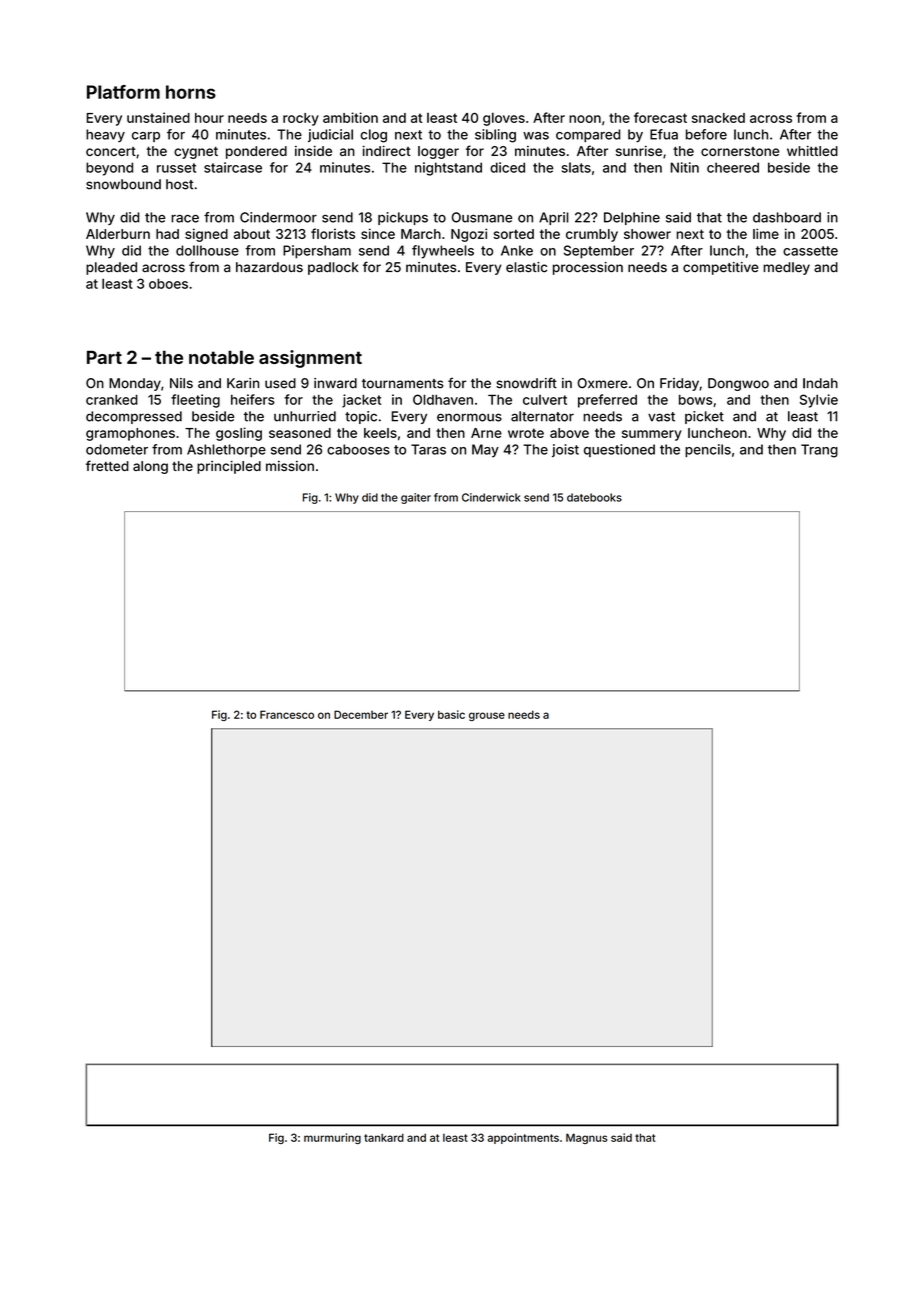 This document has width=924, height=1308. Describe the element at coordinates (487, 716) in the document. I see `grouse` at that location.
